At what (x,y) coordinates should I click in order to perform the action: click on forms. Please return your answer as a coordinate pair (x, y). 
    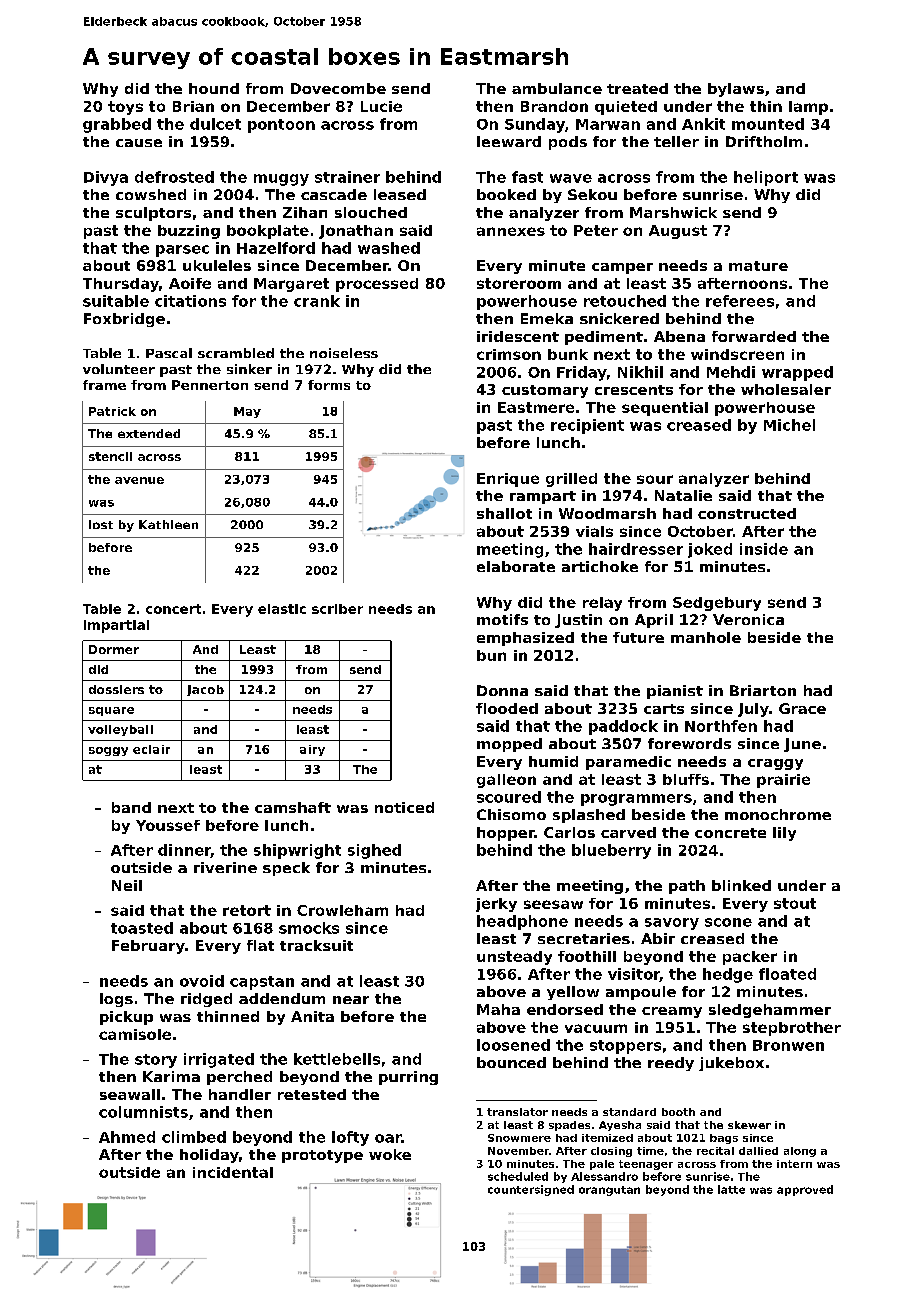
    Looking at the image, I should click on (329, 385).
